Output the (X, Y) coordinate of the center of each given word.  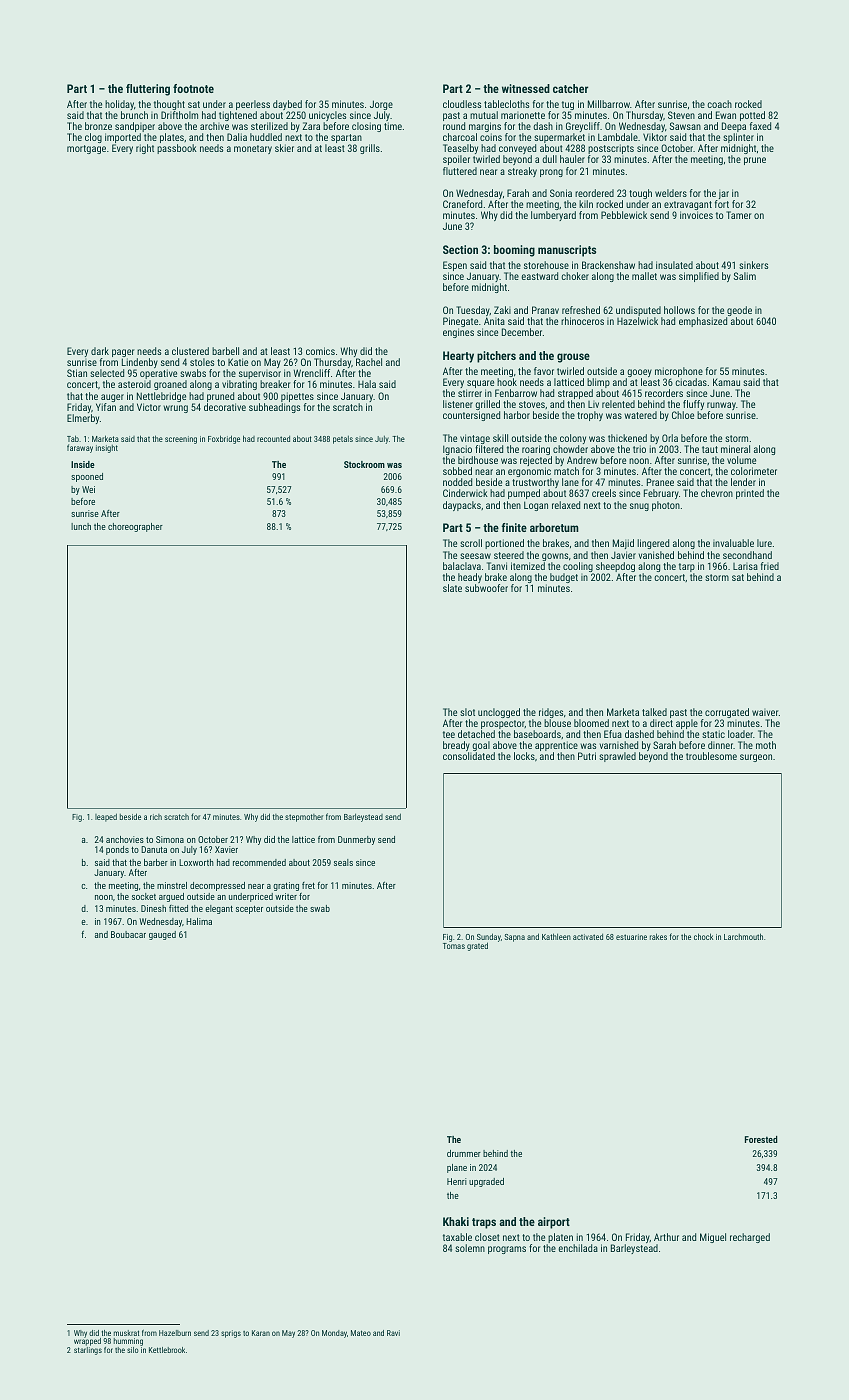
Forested (761, 1139)
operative (158, 374)
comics (320, 351)
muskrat (126, 1333)
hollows (679, 310)
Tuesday (473, 311)
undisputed (638, 311)
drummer (464, 1153)
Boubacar (128, 934)
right (145, 149)
